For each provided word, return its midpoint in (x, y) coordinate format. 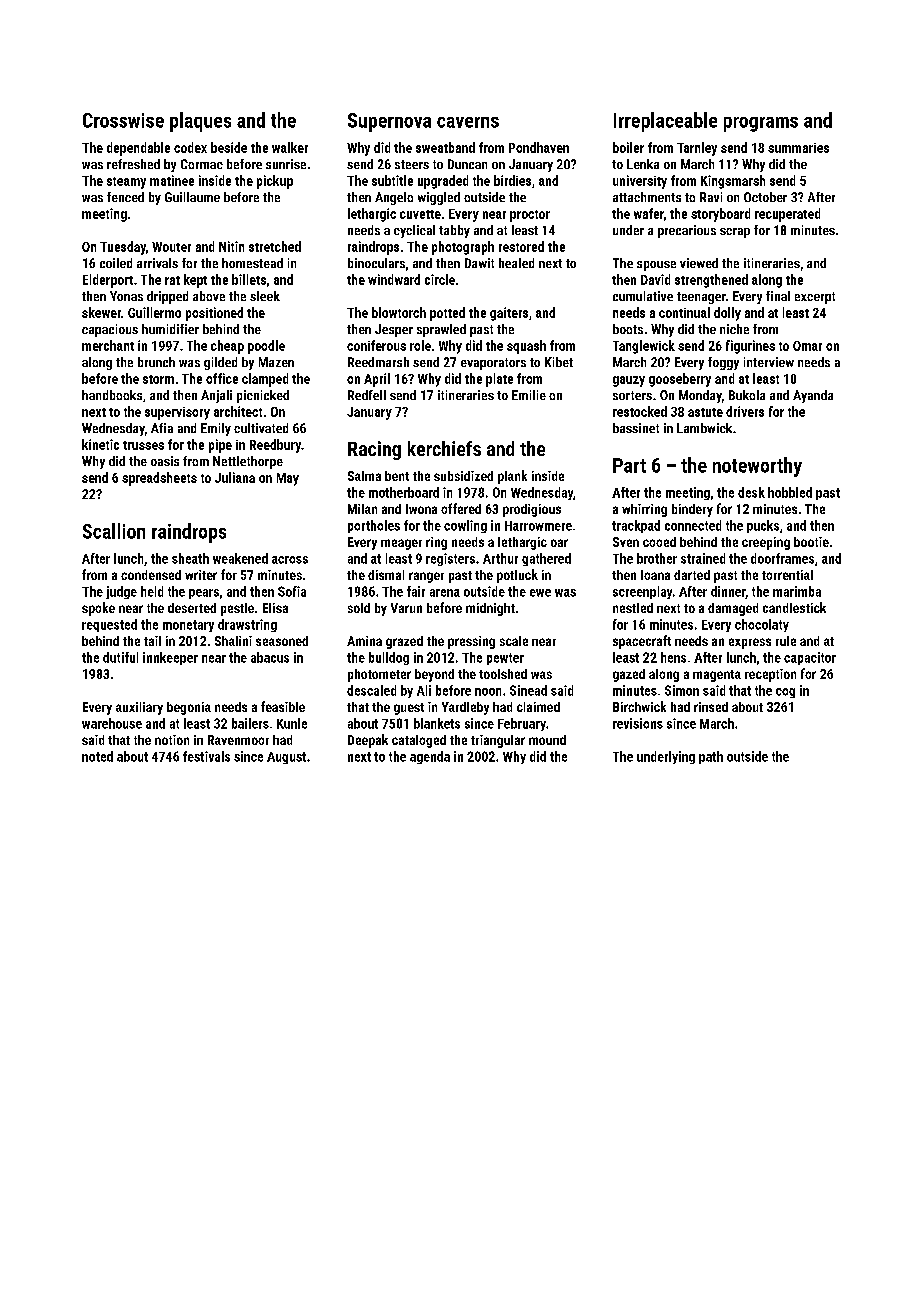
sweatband (445, 147)
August (286, 758)
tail (152, 641)
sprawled (441, 330)
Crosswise (123, 120)
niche (734, 329)
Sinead (528, 690)
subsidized (463, 476)
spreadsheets (159, 479)
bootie (811, 542)
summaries (798, 148)
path (711, 757)
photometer (379, 675)
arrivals (157, 263)
